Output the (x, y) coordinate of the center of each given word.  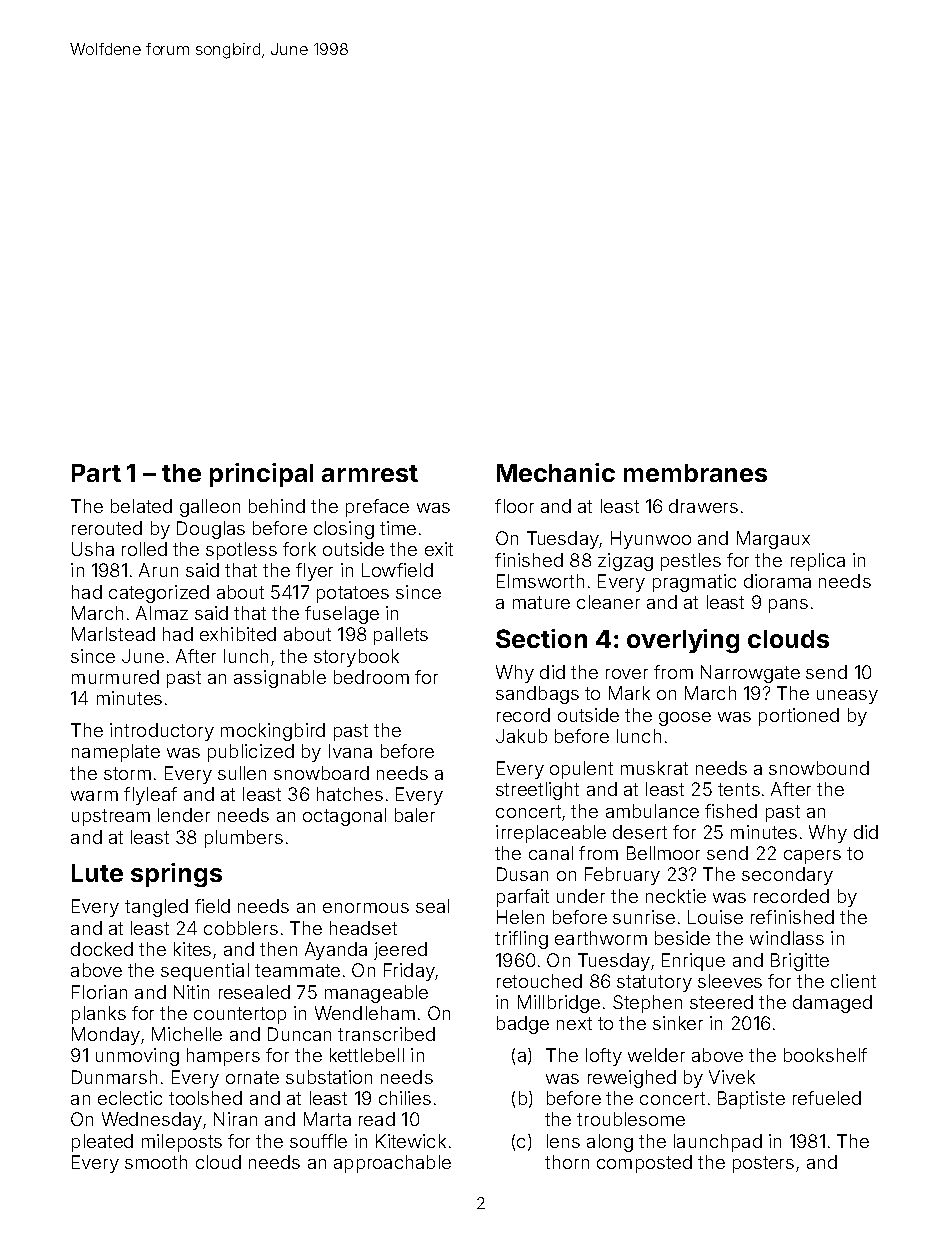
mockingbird (273, 732)
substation (329, 1077)
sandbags (537, 695)
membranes (695, 473)
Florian (99, 992)
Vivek (732, 1077)
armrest (370, 473)
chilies (405, 1098)
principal (261, 475)
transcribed (386, 1034)
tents (739, 789)
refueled (827, 1098)
